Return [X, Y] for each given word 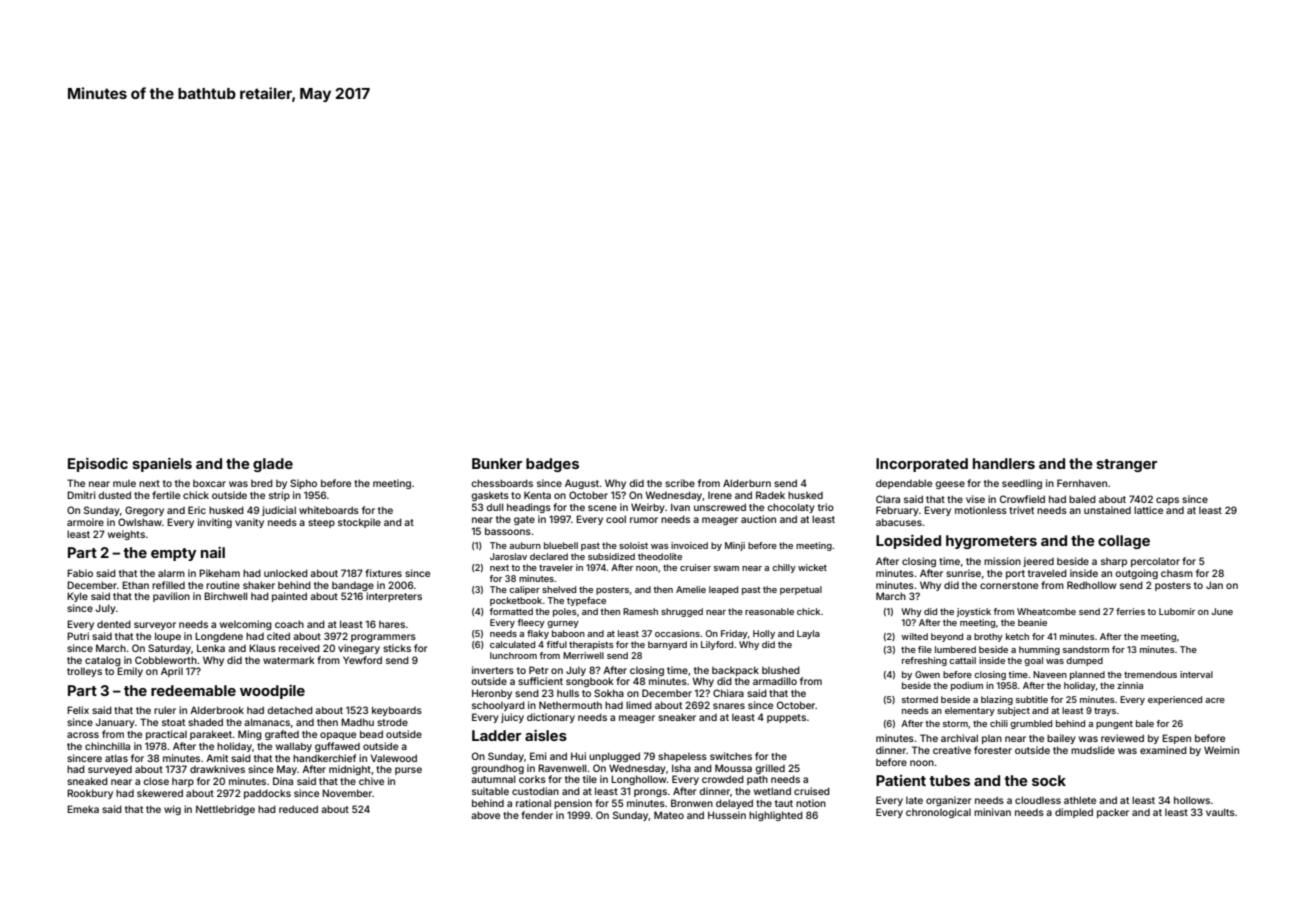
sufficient [540, 681]
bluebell [561, 545]
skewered [160, 793]
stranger [1126, 465]
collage [1124, 542]
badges [552, 465]
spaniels [162, 465]
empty [173, 554]
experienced [1175, 700]
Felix [78, 710]
